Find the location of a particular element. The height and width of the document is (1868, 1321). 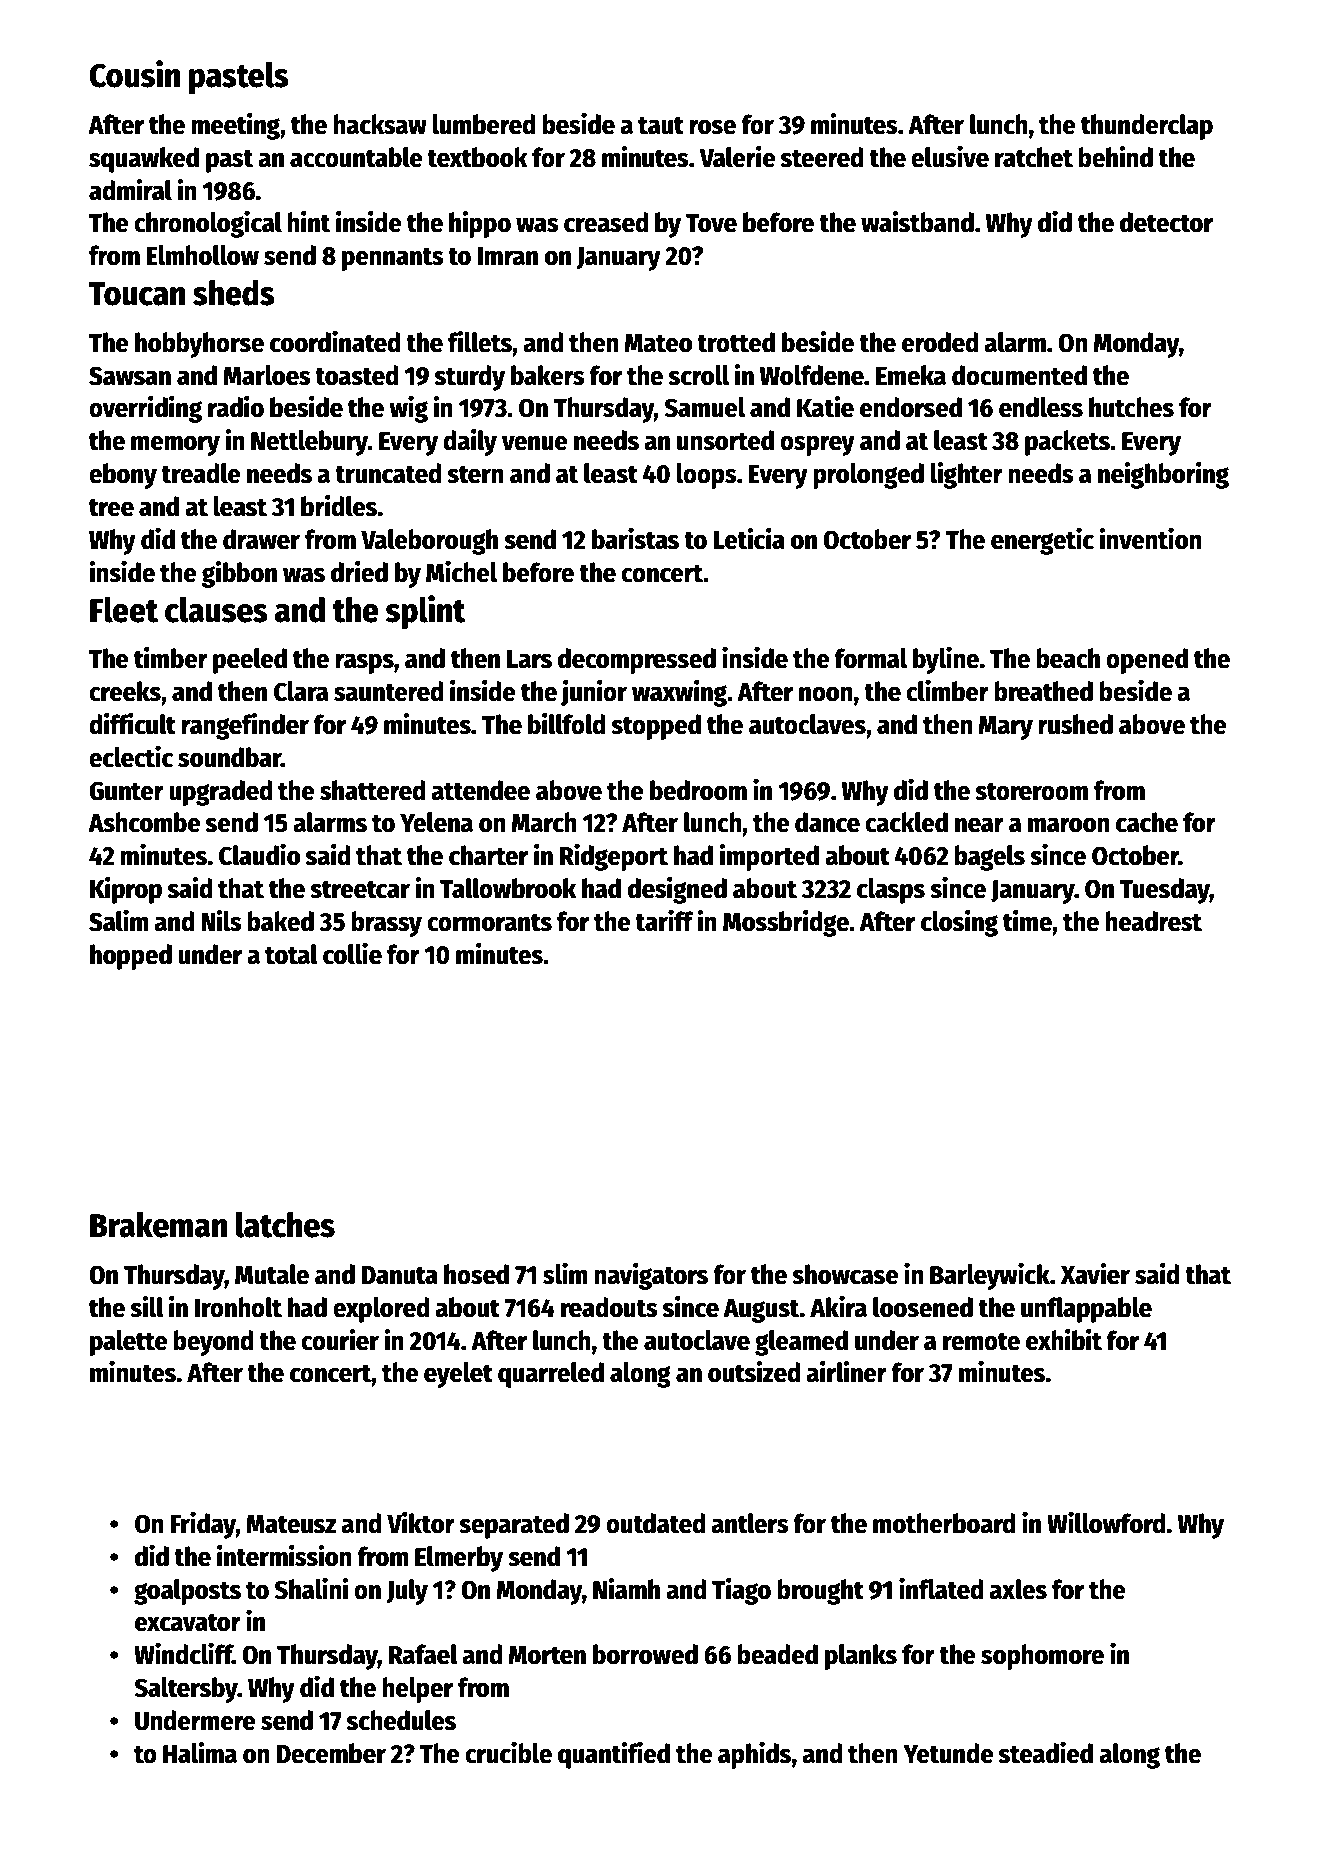

Xavier is located at coordinates (1095, 1274).
